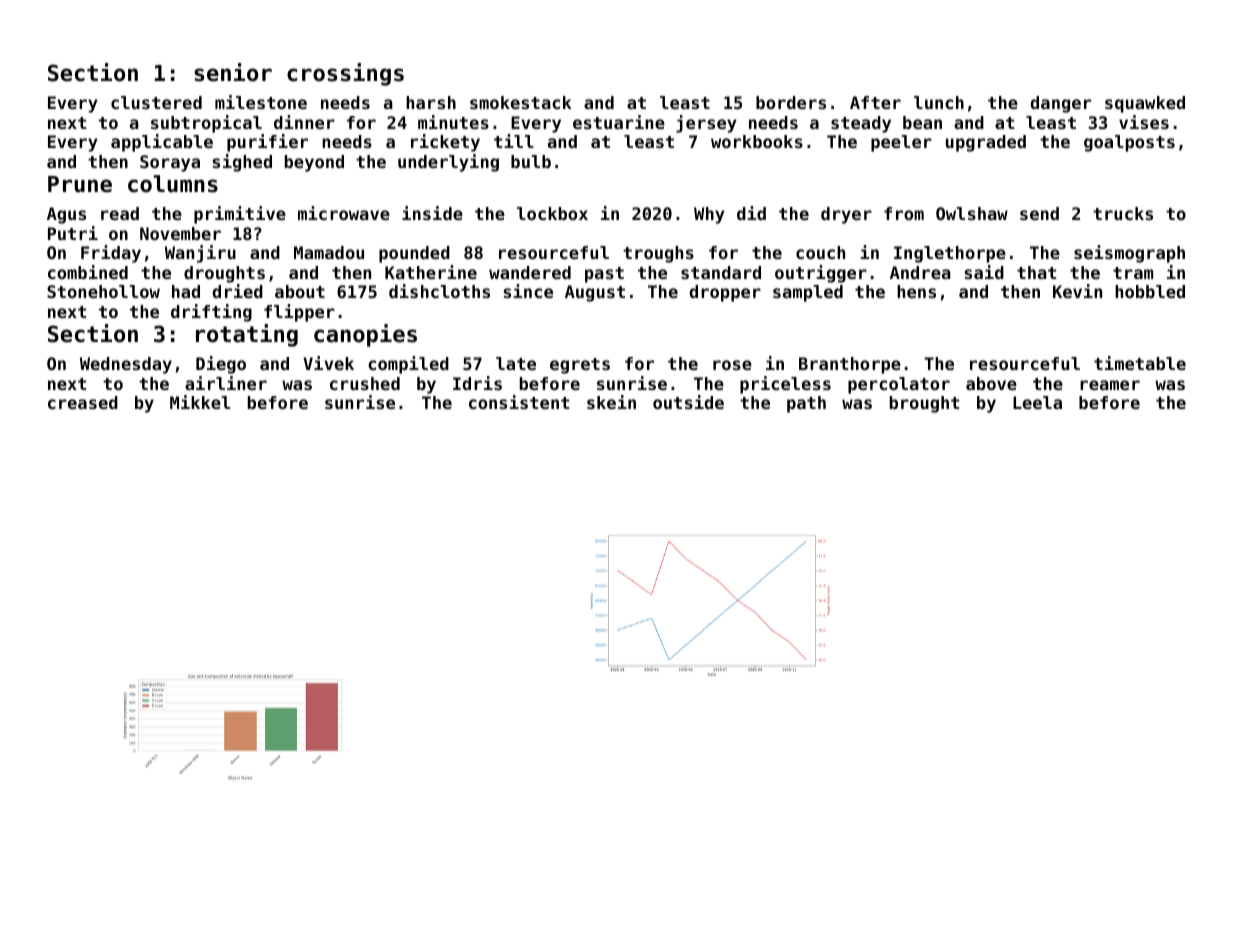  What do you see at coordinates (83, 402) in the page?
I see `creased` at bounding box center [83, 402].
